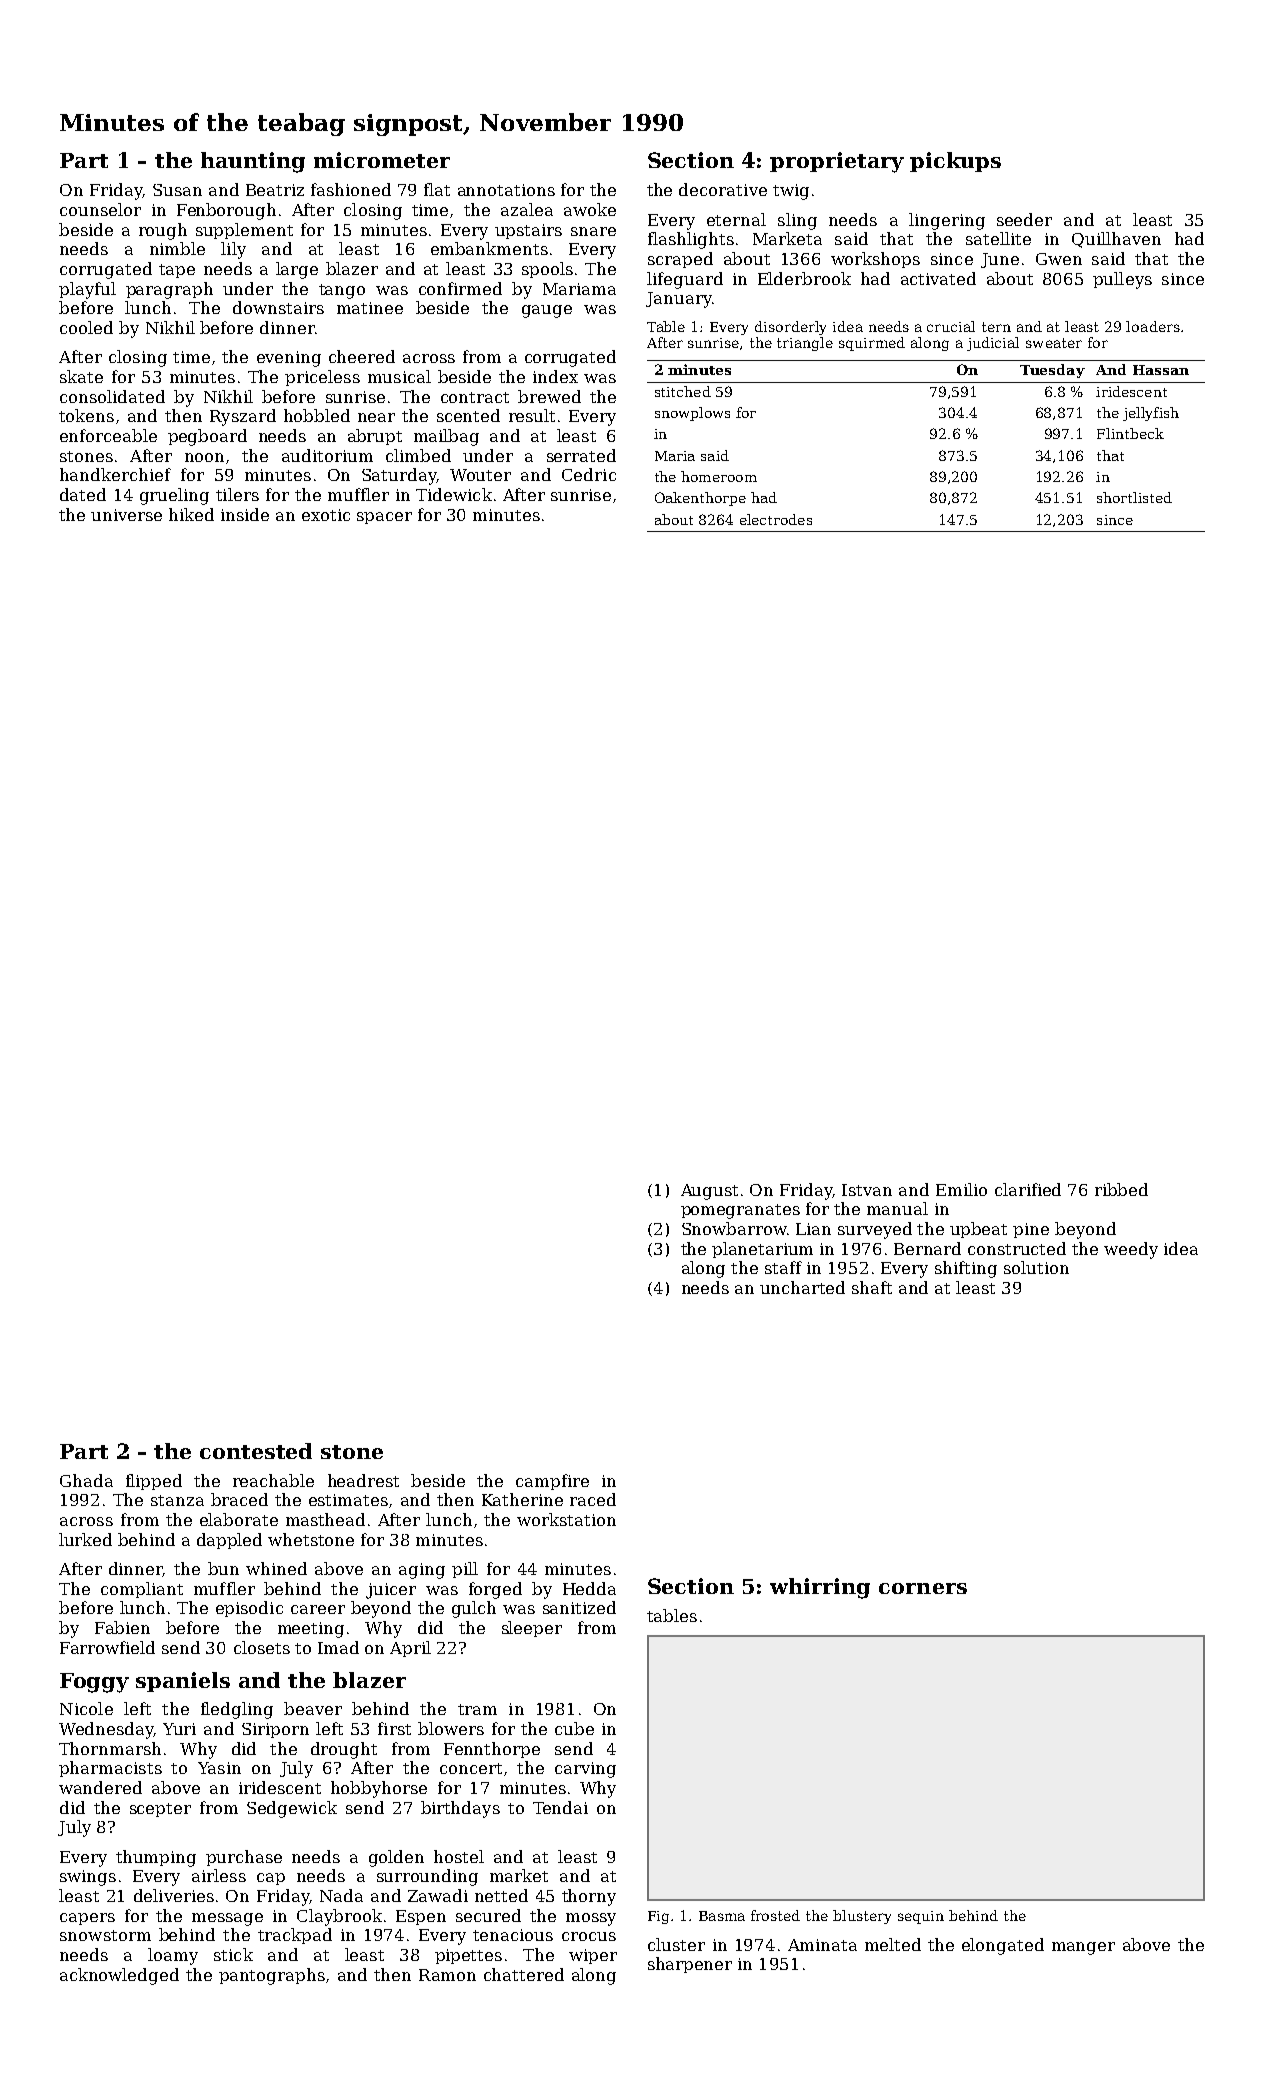  What do you see at coordinates (955, 162) in the screenshot?
I see `pickups` at bounding box center [955, 162].
